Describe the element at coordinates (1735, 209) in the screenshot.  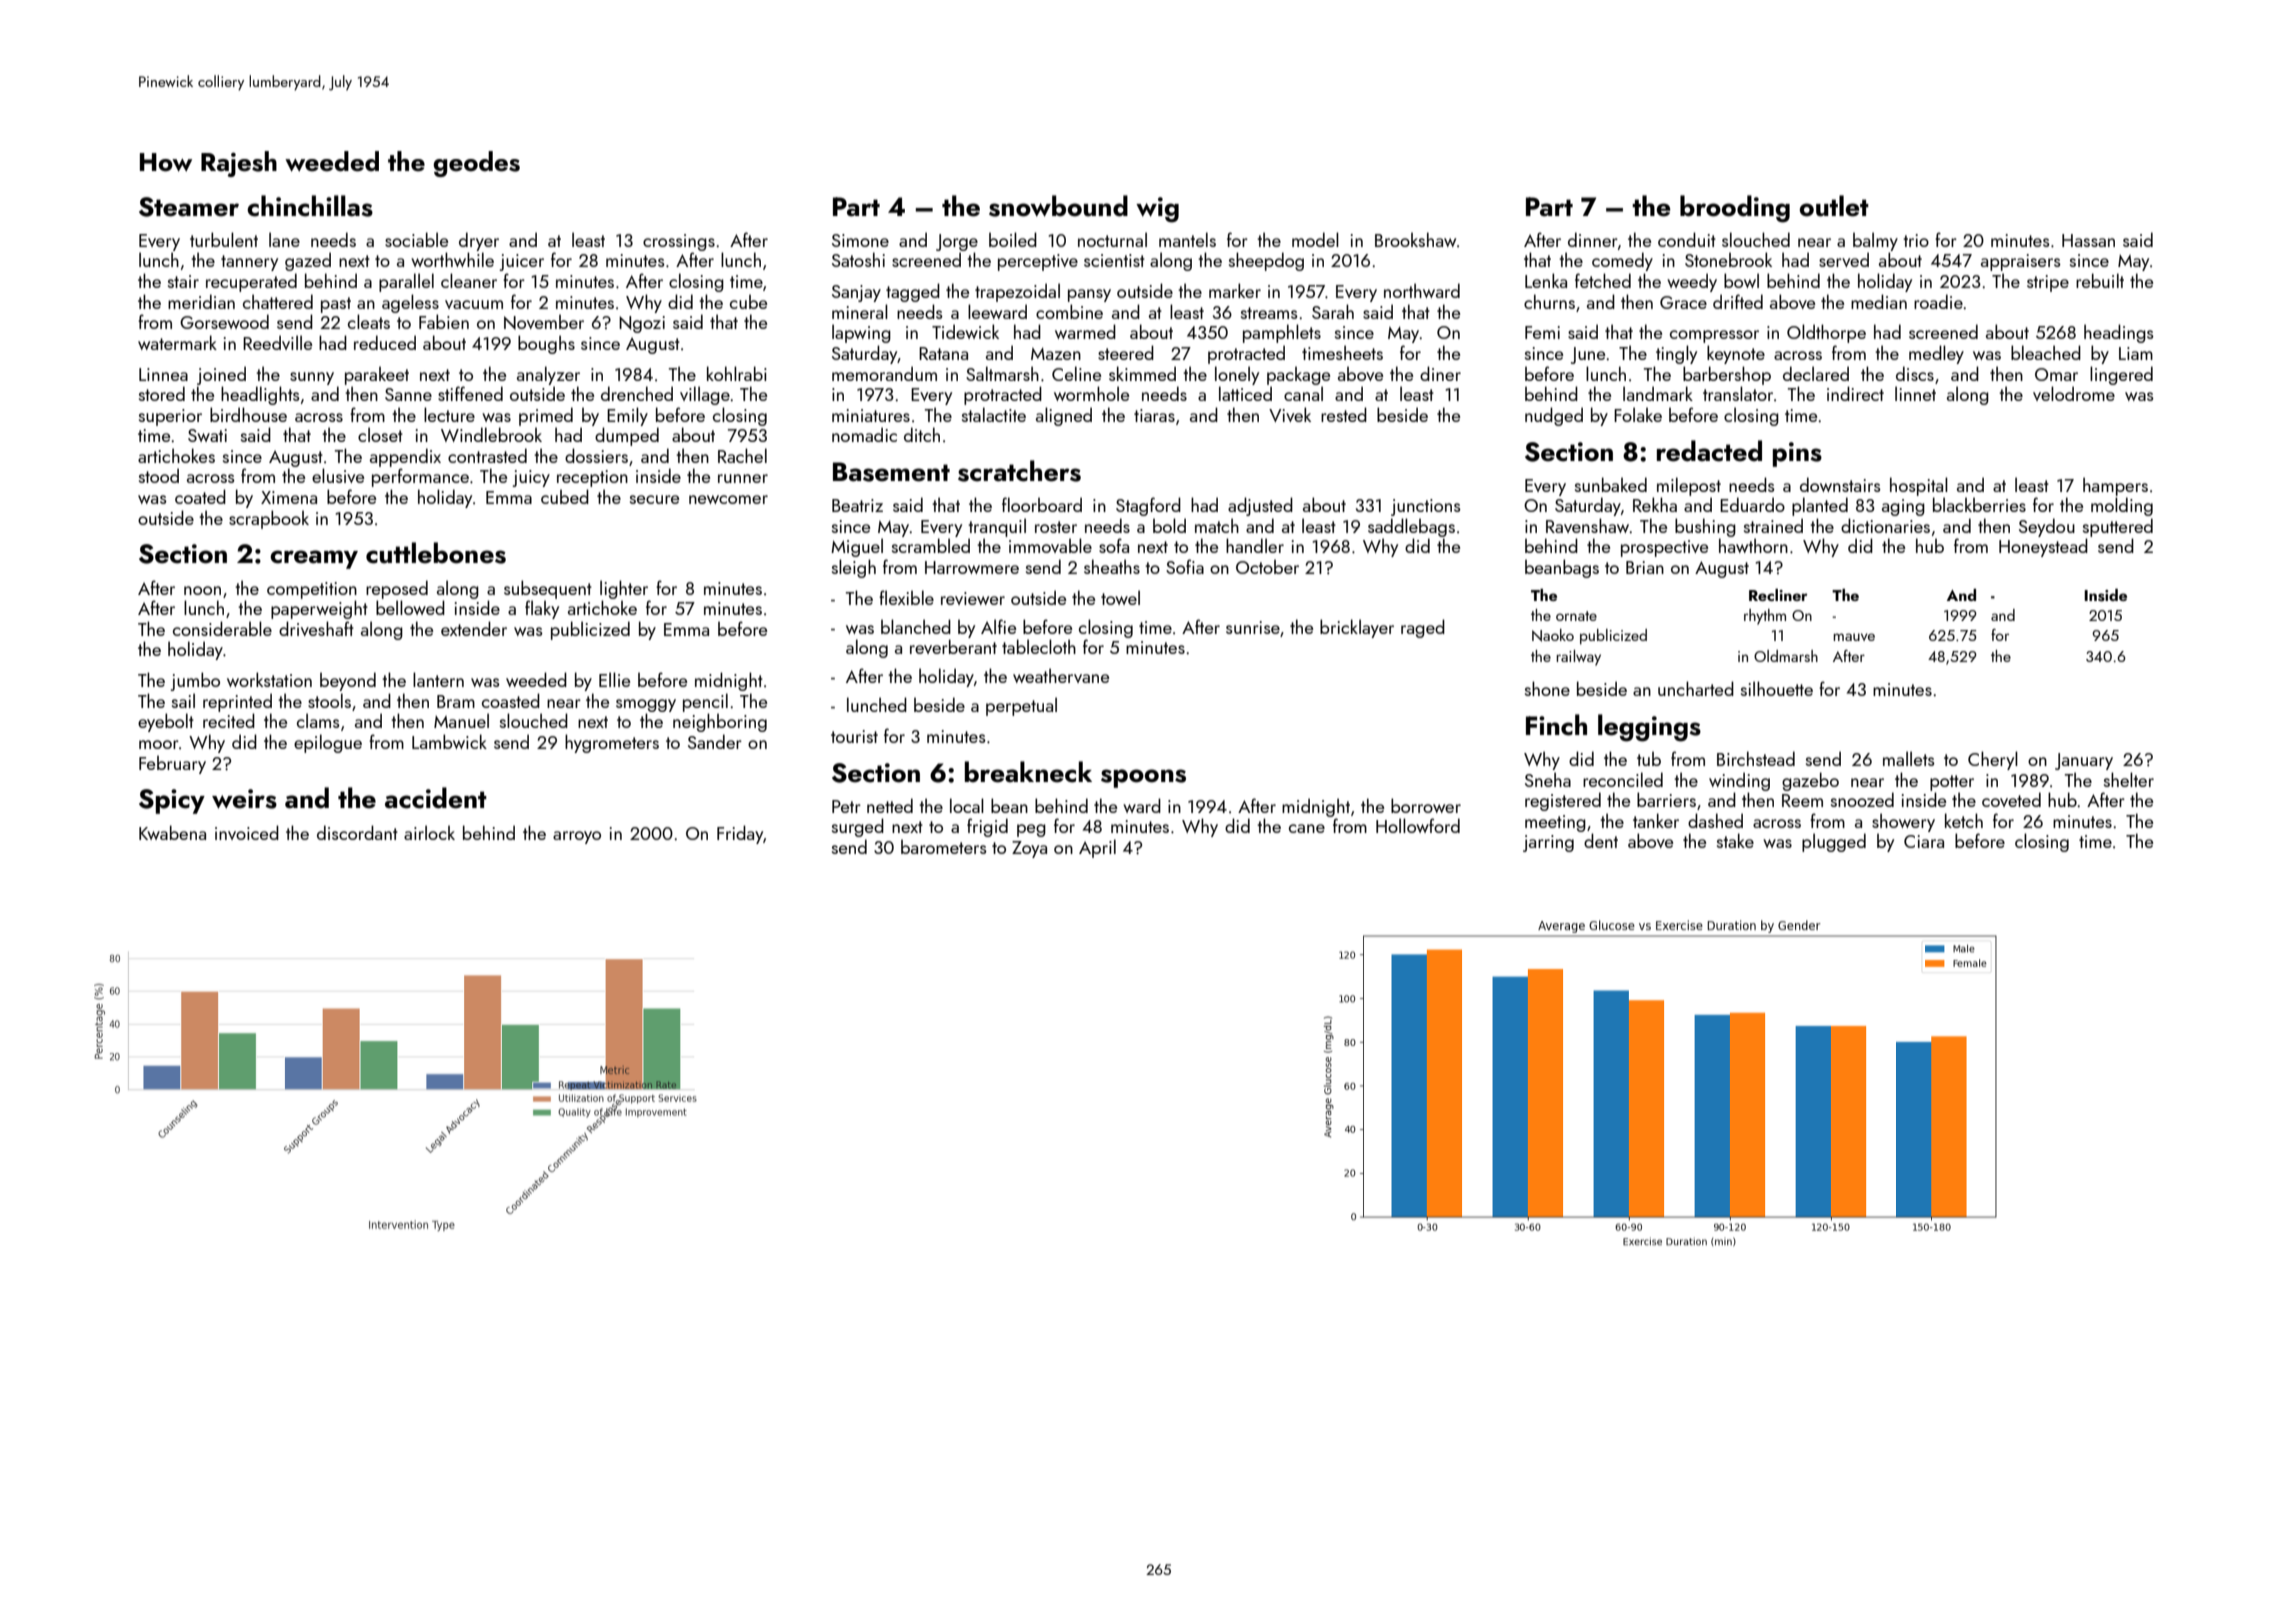
I see `brooding` at that location.
